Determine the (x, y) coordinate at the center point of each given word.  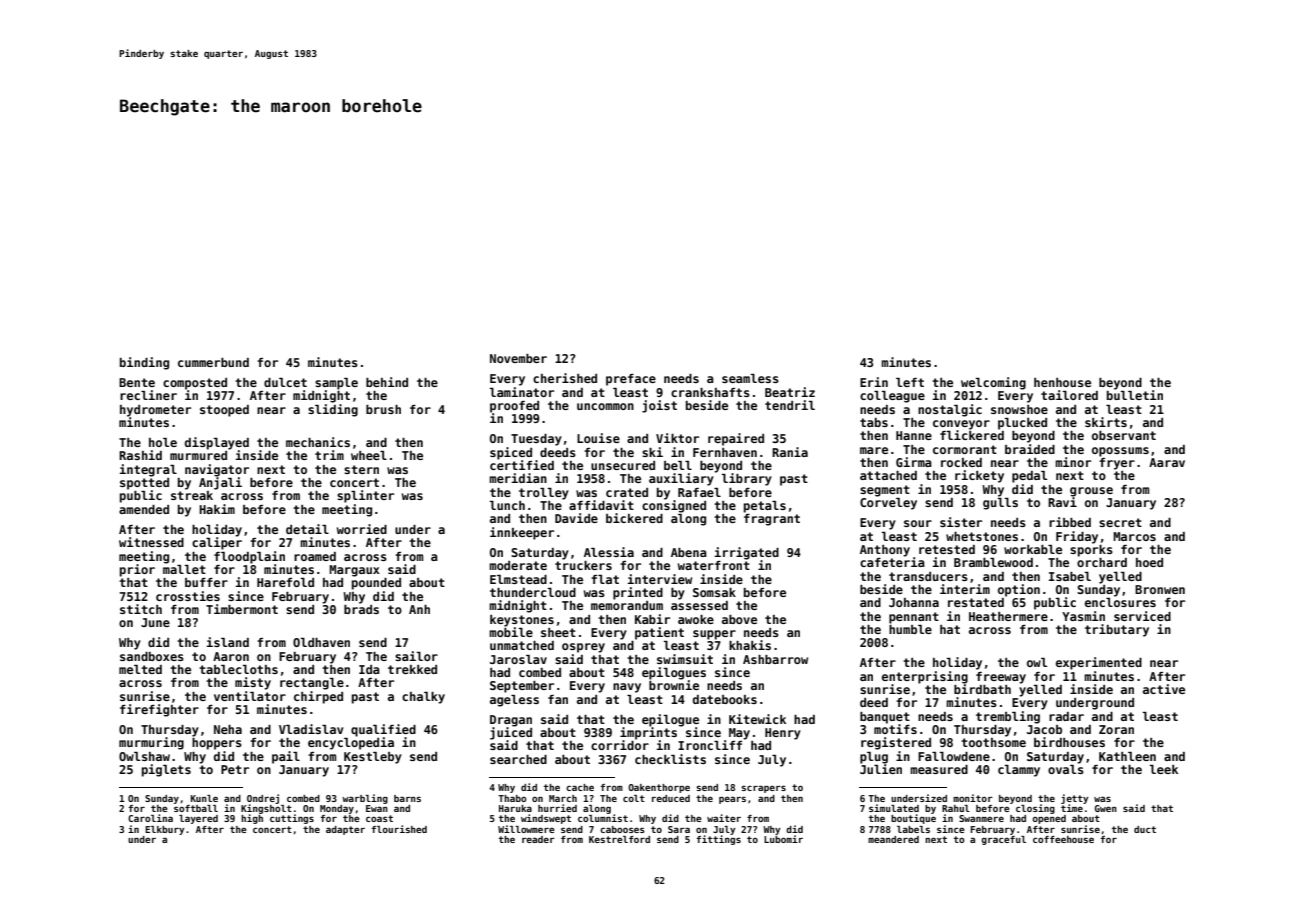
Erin (874, 382)
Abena (689, 552)
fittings (718, 840)
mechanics (318, 442)
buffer (206, 582)
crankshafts (710, 392)
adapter (345, 830)
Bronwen (1160, 589)
